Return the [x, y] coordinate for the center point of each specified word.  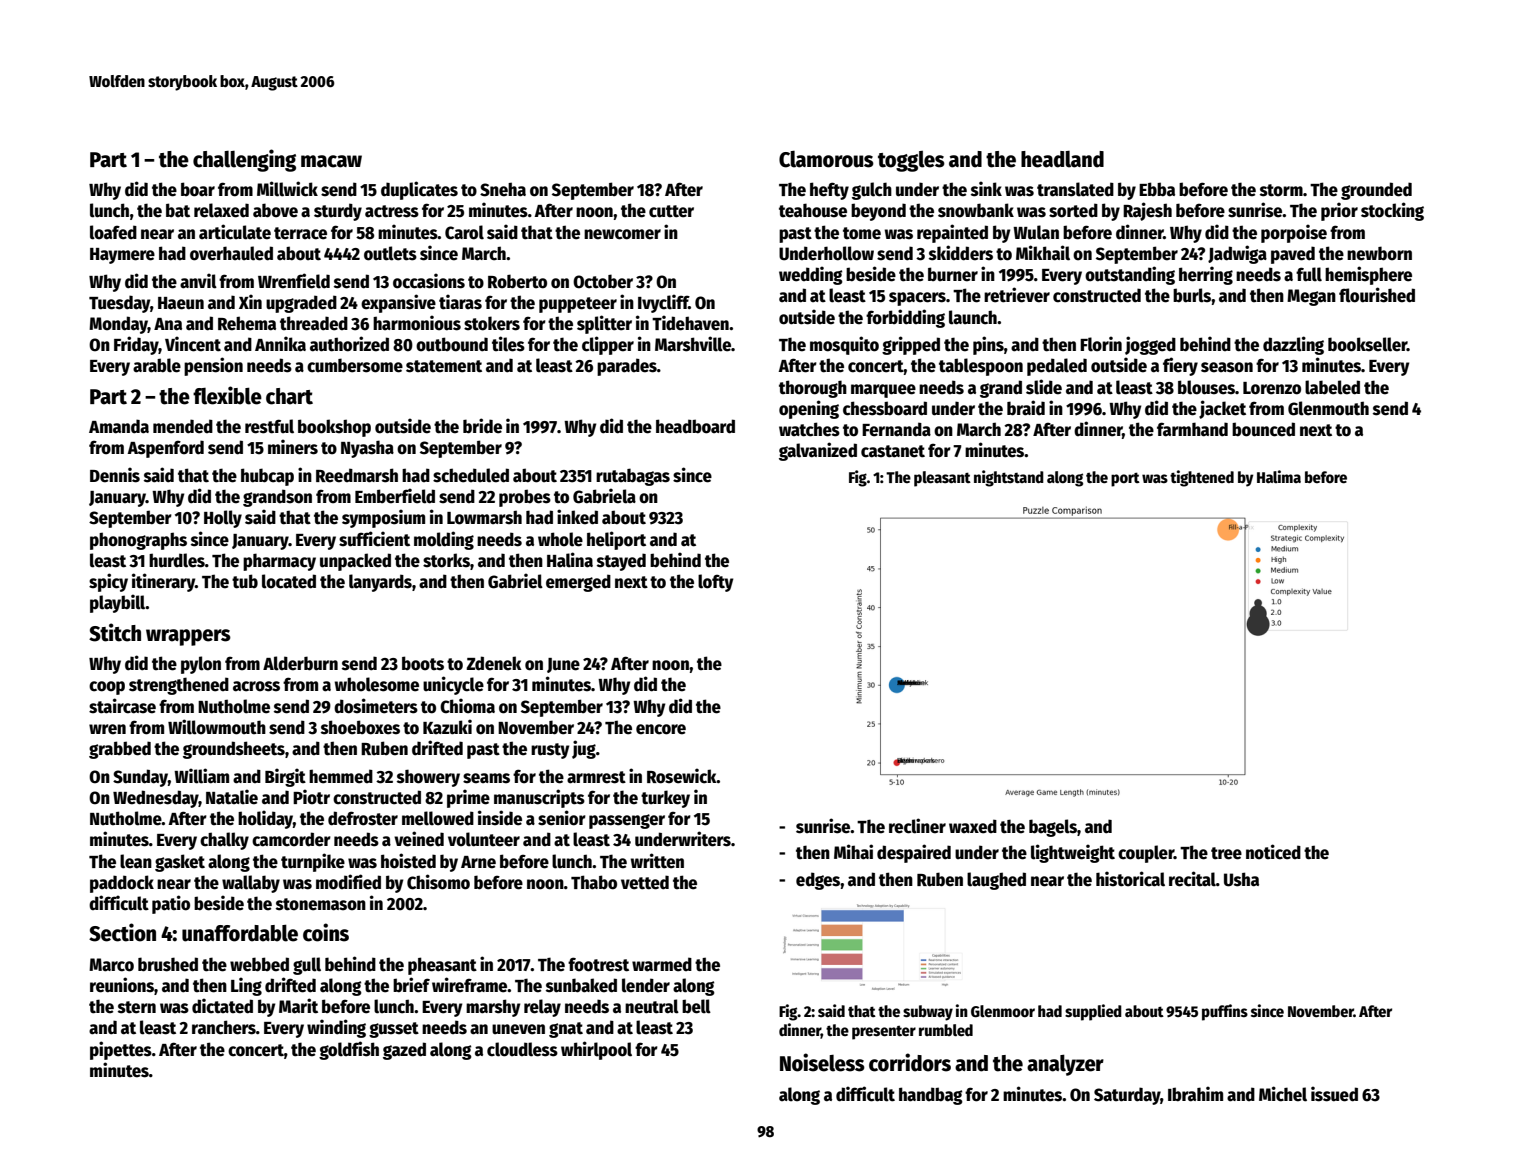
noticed [1273, 852]
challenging [244, 160]
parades [627, 367]
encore [661, 729]
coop [107, 688]
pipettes [121, 1050]
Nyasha [367, 449]
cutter [671, 211]
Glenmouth [1328, 408]
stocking [1392, 211]
